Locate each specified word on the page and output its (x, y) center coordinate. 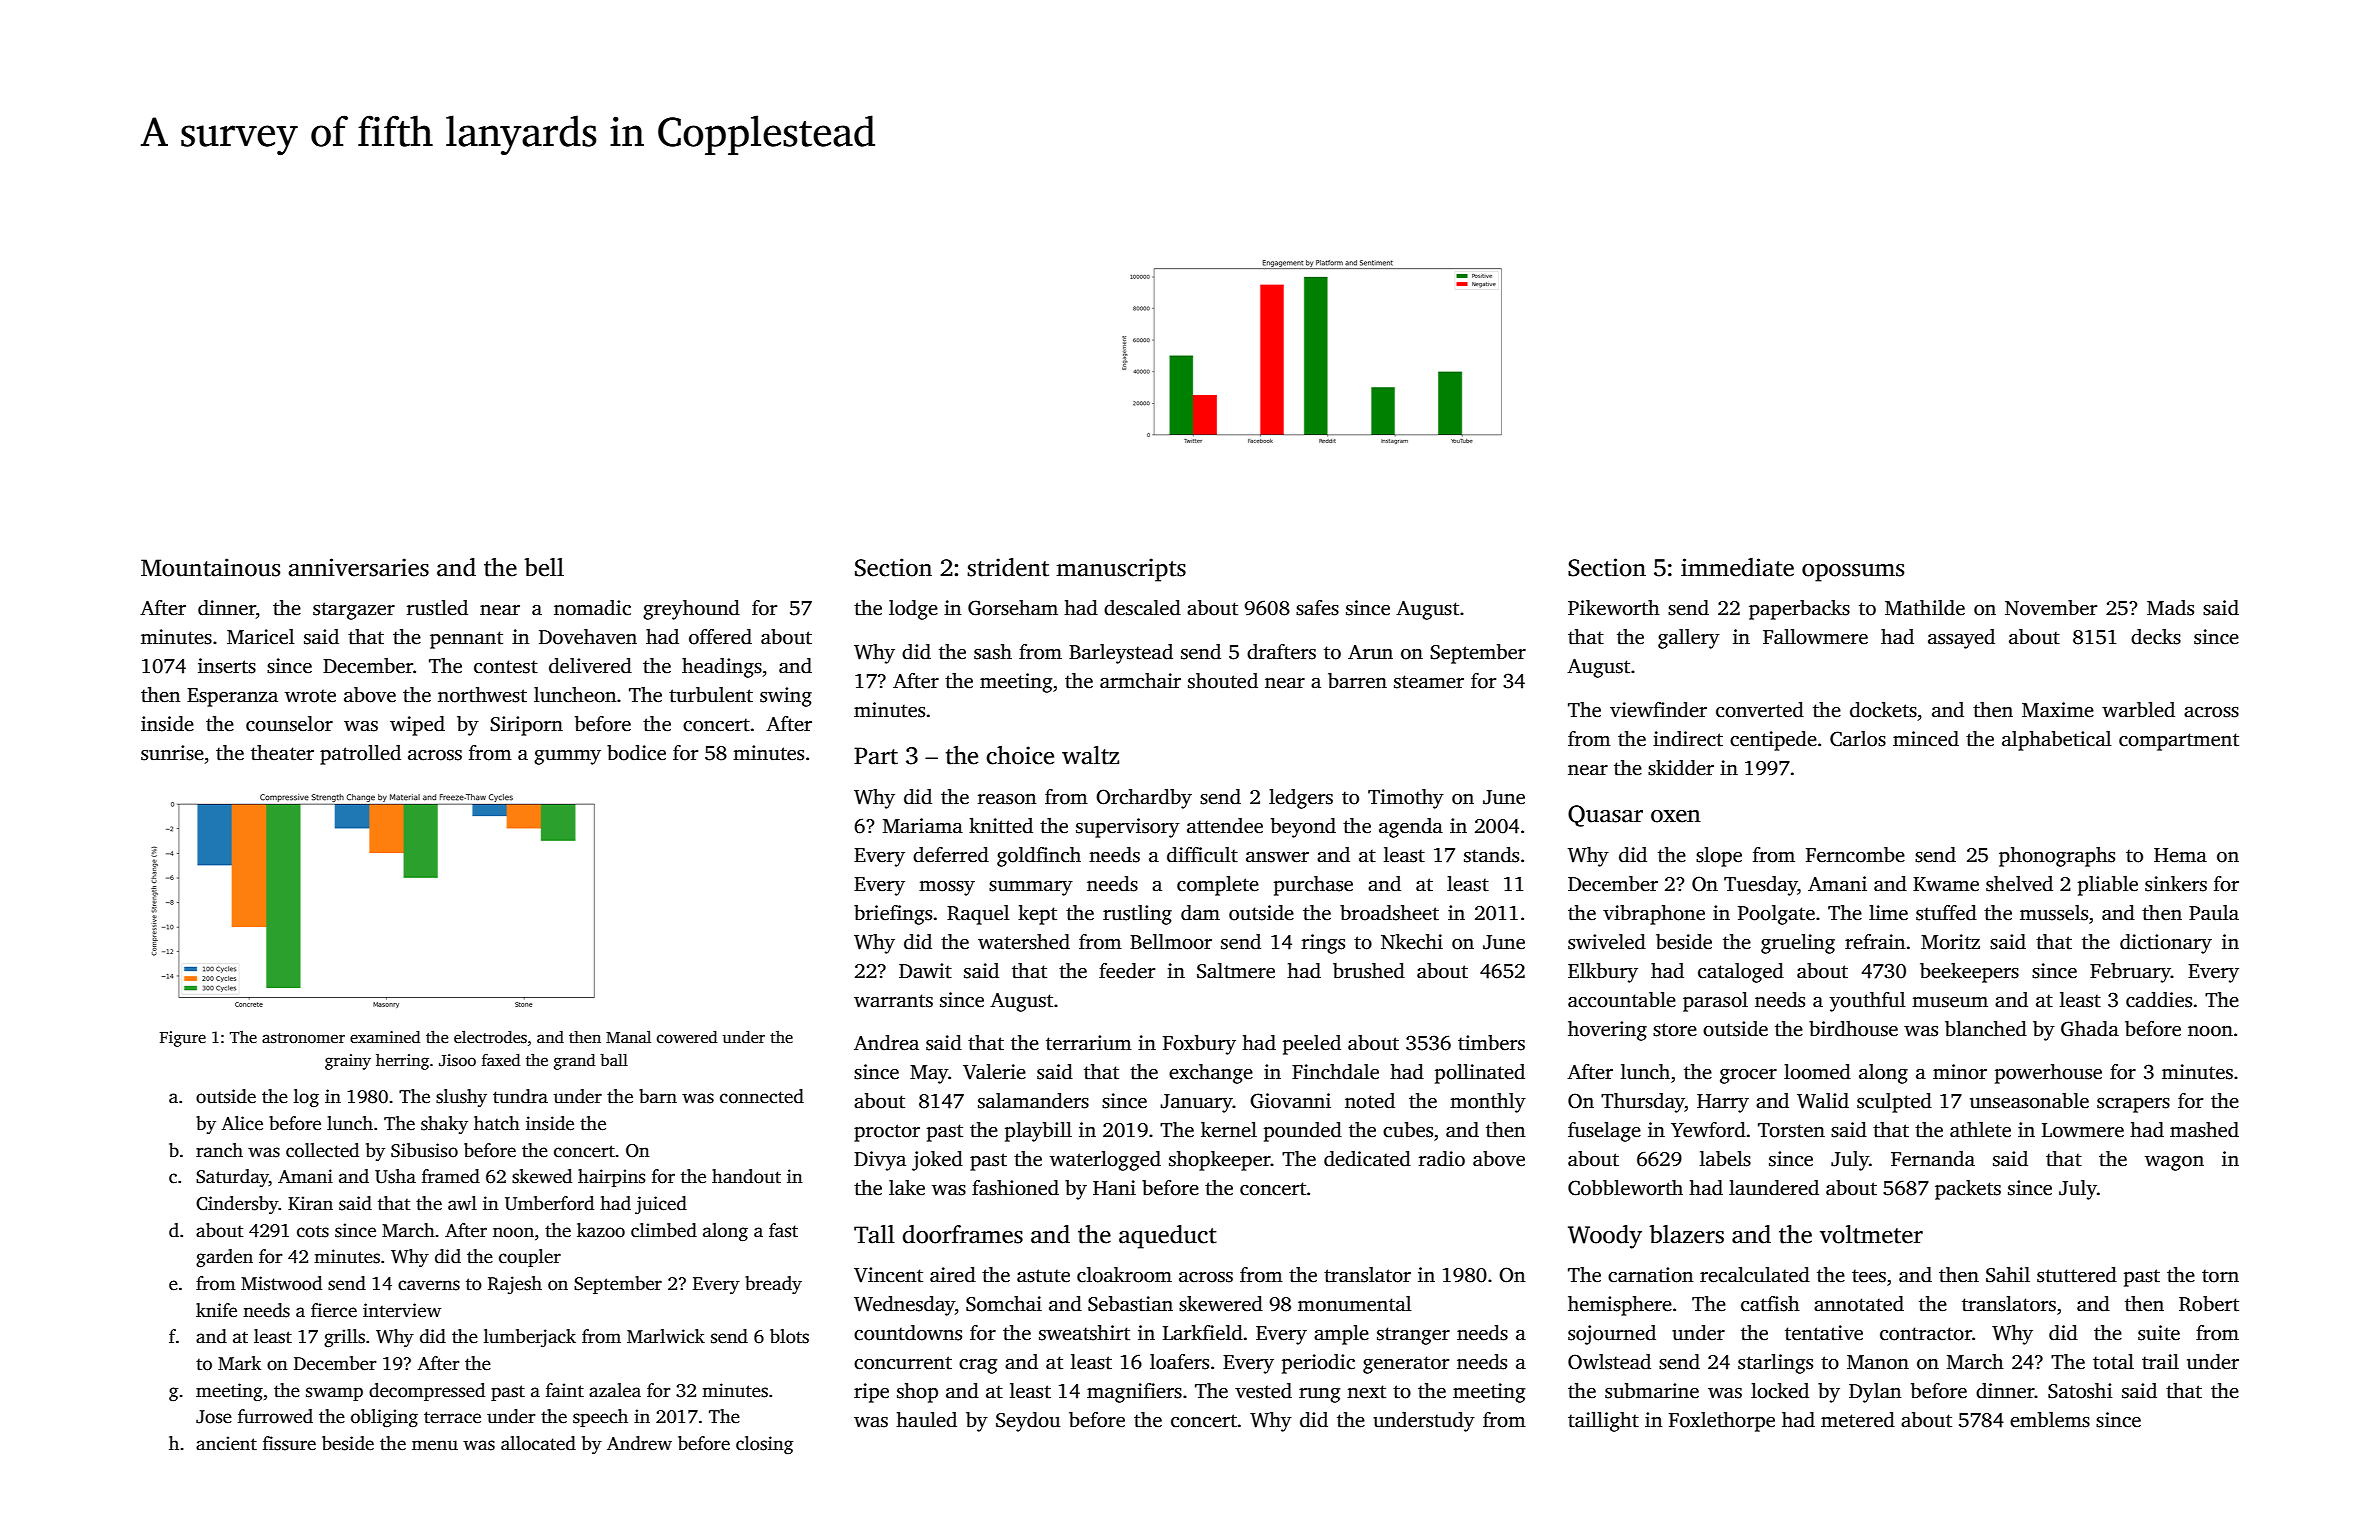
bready (773, 1285)
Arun (1370, 652)
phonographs (2057, 857)
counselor (289, 724)
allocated (538, 1443)
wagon (2174, 1163)
